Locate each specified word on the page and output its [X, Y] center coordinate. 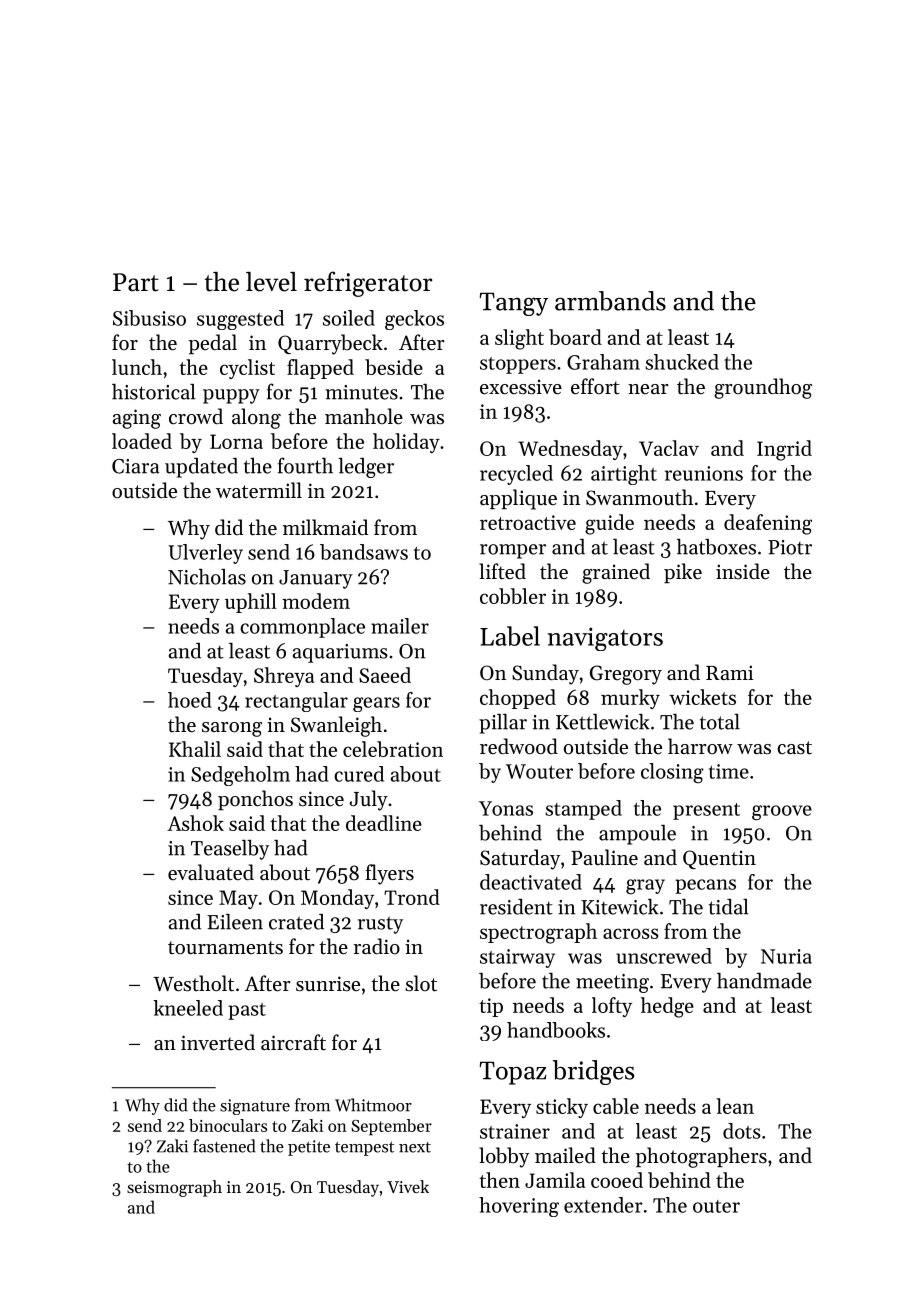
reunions [704, 473]
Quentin [719, 859]
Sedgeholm [240, 776]
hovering [519, 1207]
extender [603, 1205]
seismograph [174, 1188]
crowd [196, 416]
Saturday [520, 859]
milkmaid [325, 527]
